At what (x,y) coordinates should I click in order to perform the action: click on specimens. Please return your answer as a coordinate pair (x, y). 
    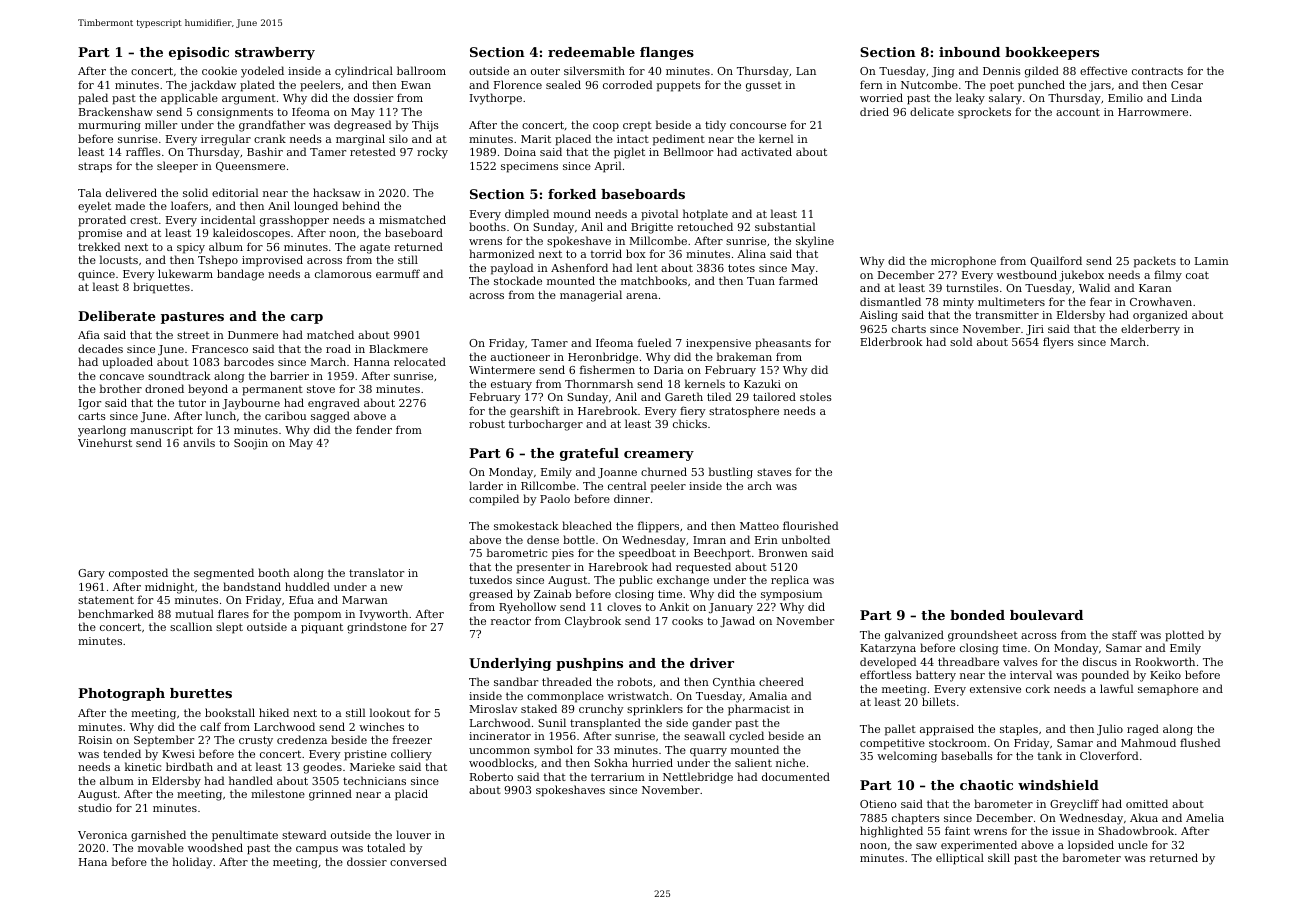
    Looking at the image, I should click on (529, 167).
